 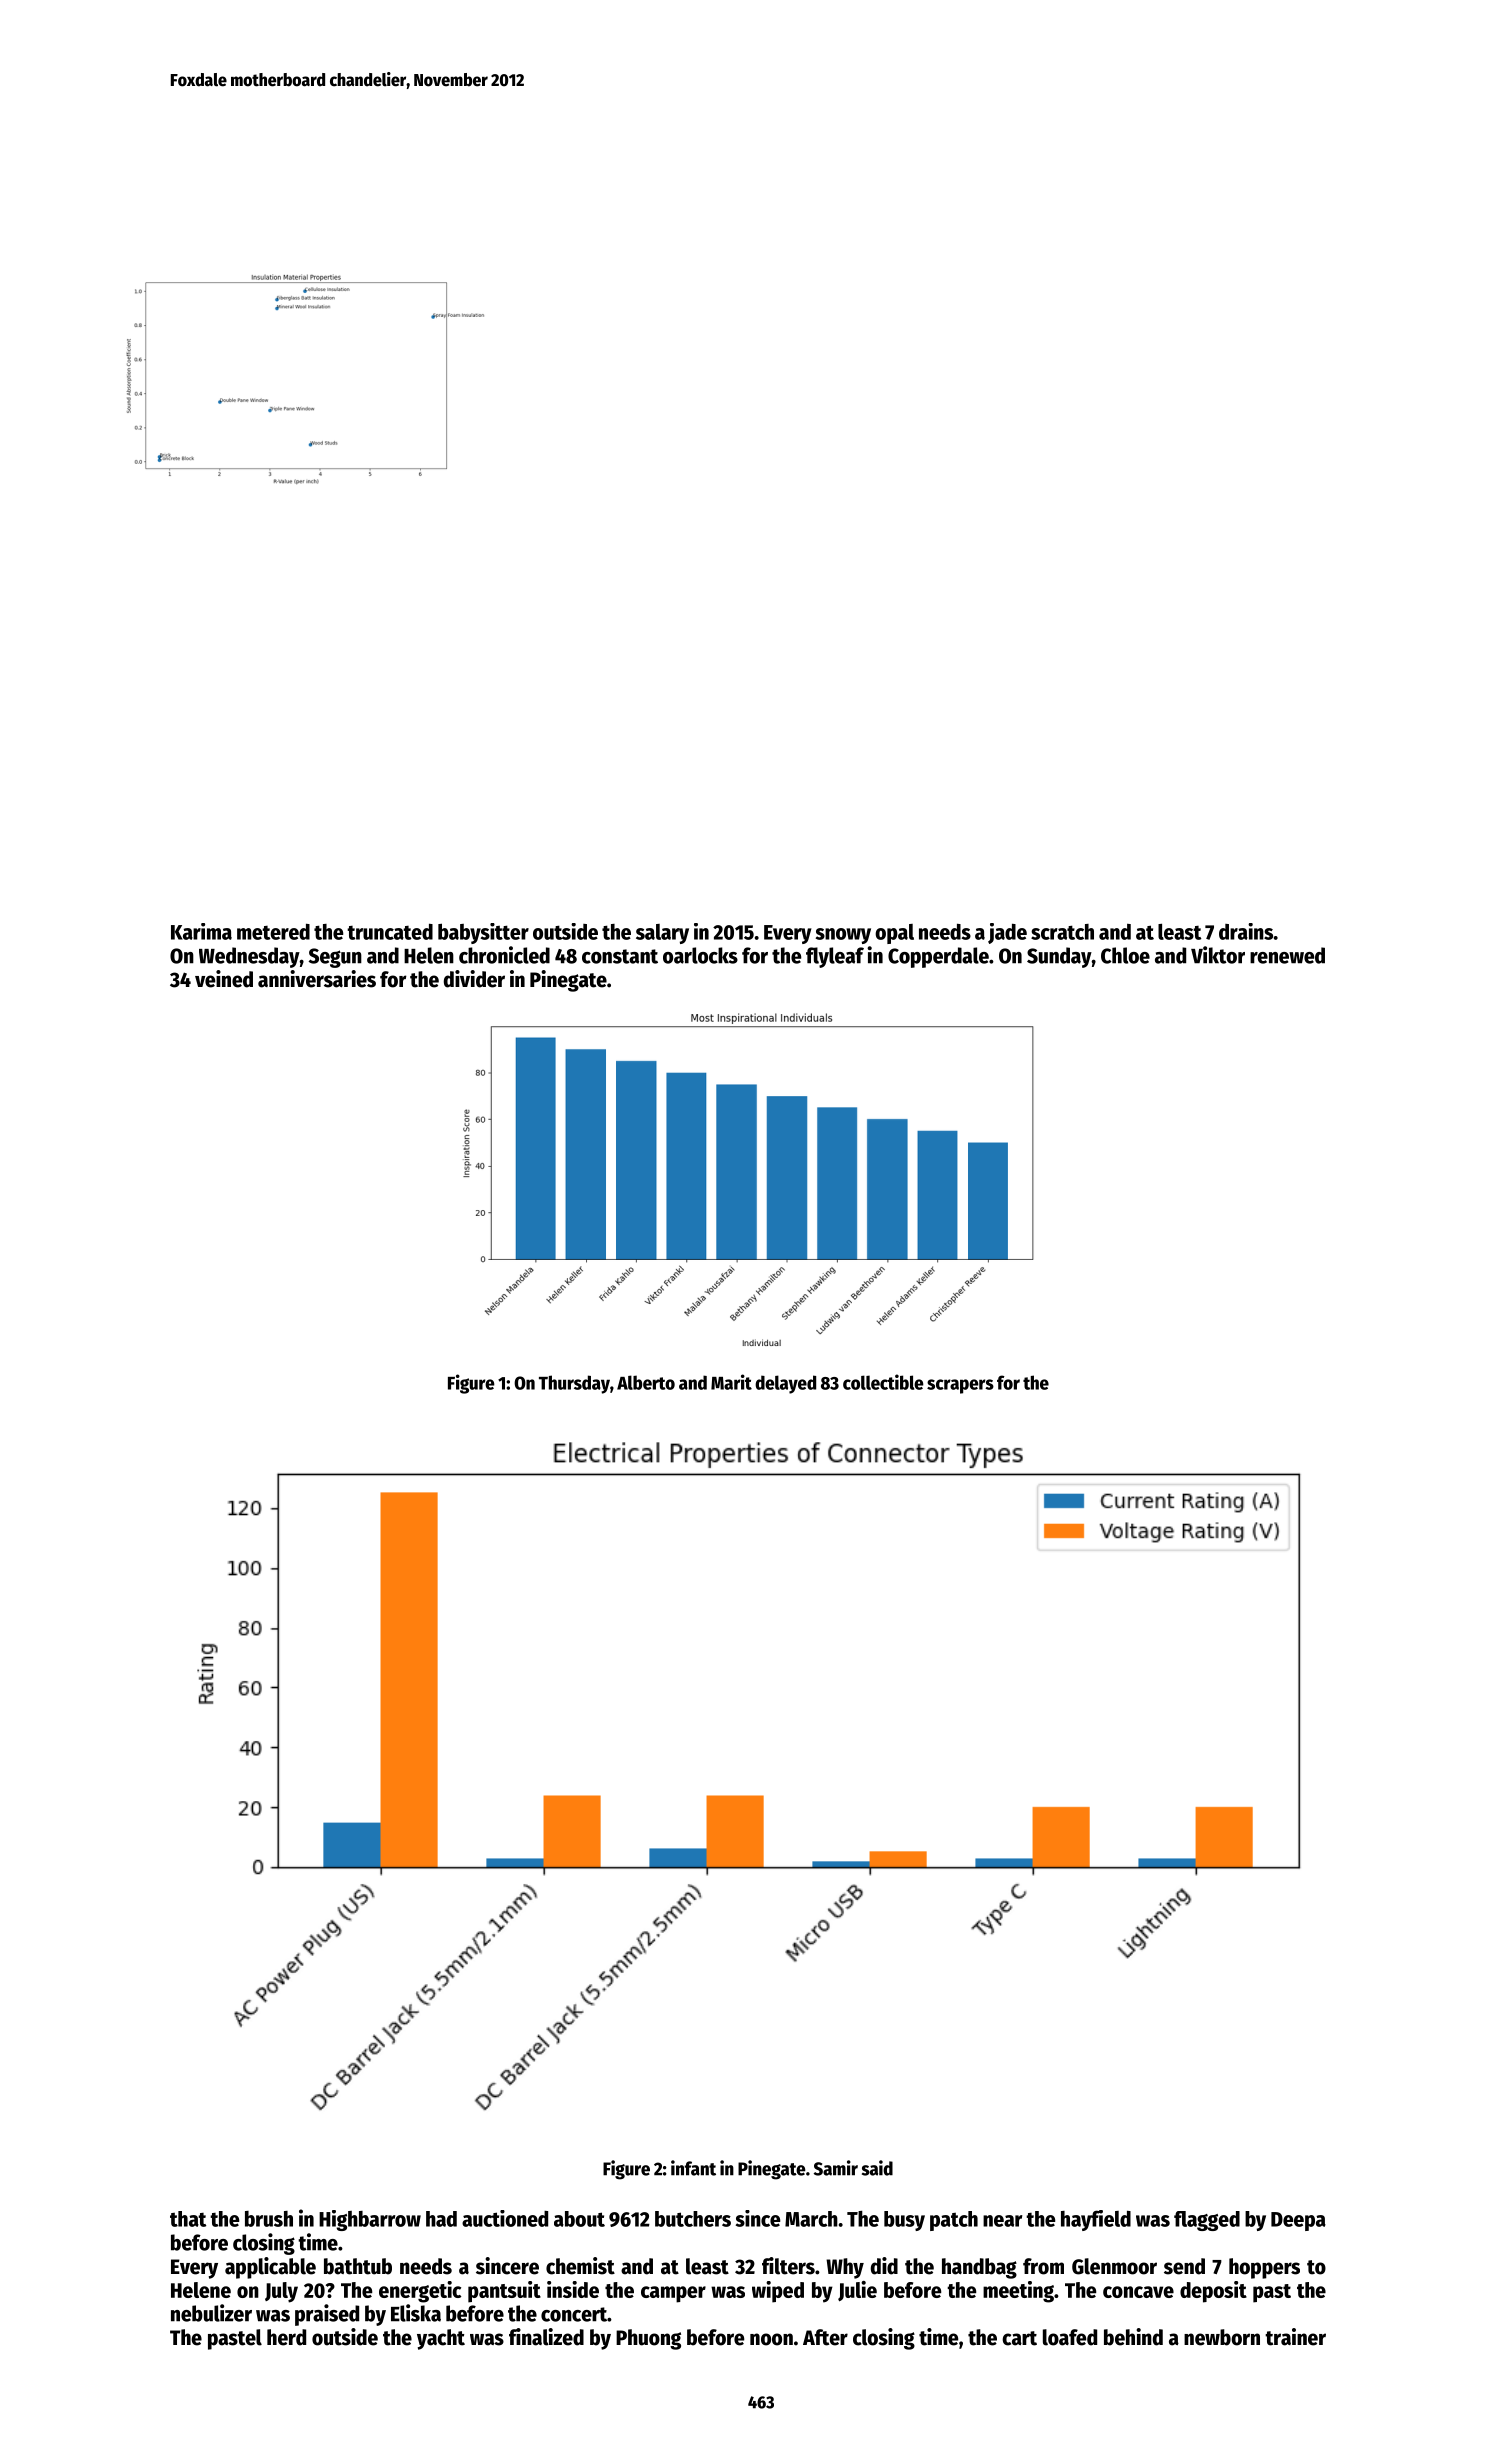 I want to click on Samir, so click(x=836, y=2168).
